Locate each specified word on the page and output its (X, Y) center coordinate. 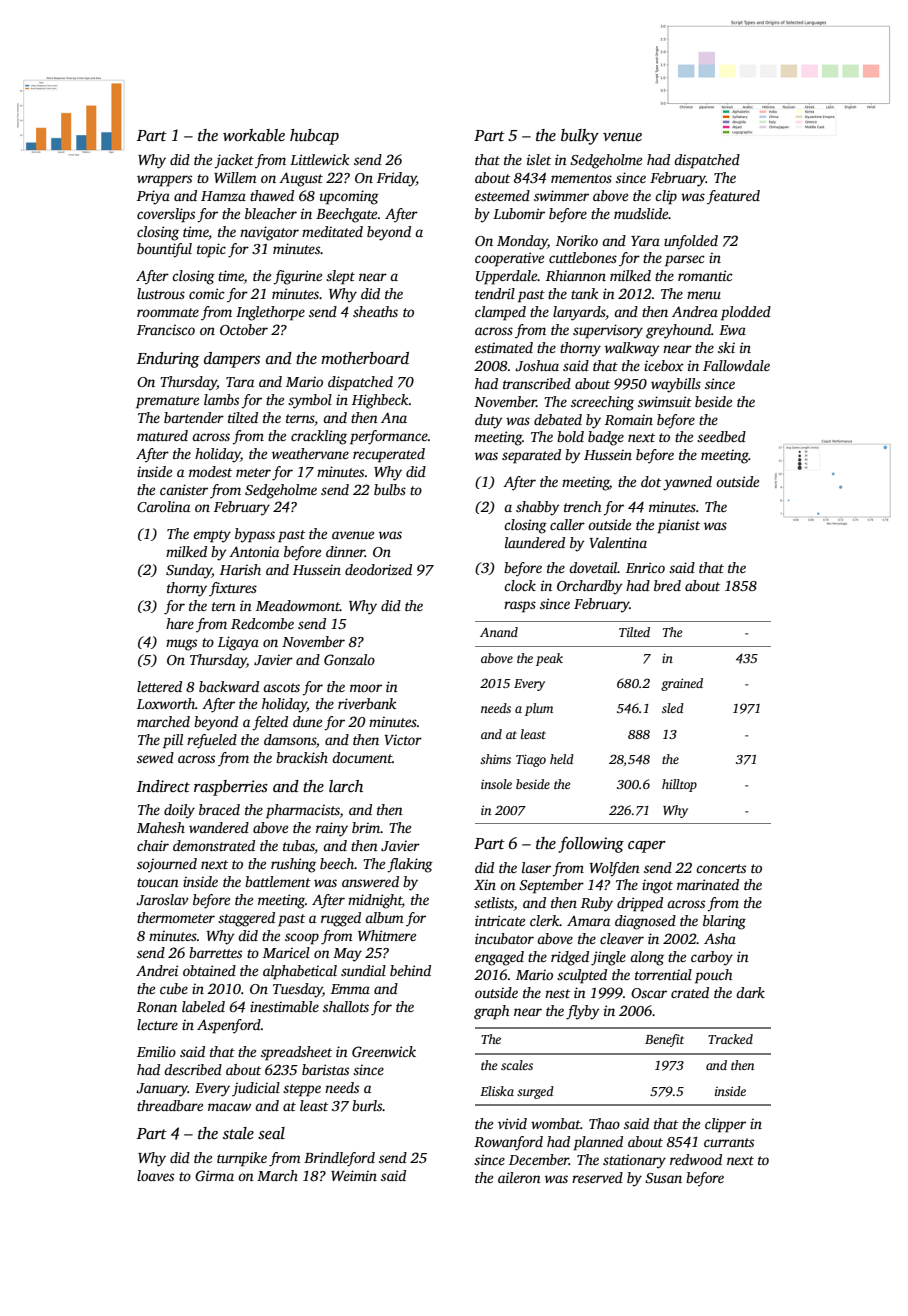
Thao (604, 1123)
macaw (229, 1107)
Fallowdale (736, 365)
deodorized (378, 569)
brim (366, 827)
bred (667, 585)
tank (584, 293)
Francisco (166, 329)
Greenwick (384, 1051)
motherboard (365, 358)
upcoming (349, 197)
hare (180, 623)
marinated (708, 884)
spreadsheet (296, 1053)
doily (179, 811)
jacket (234, 161)
